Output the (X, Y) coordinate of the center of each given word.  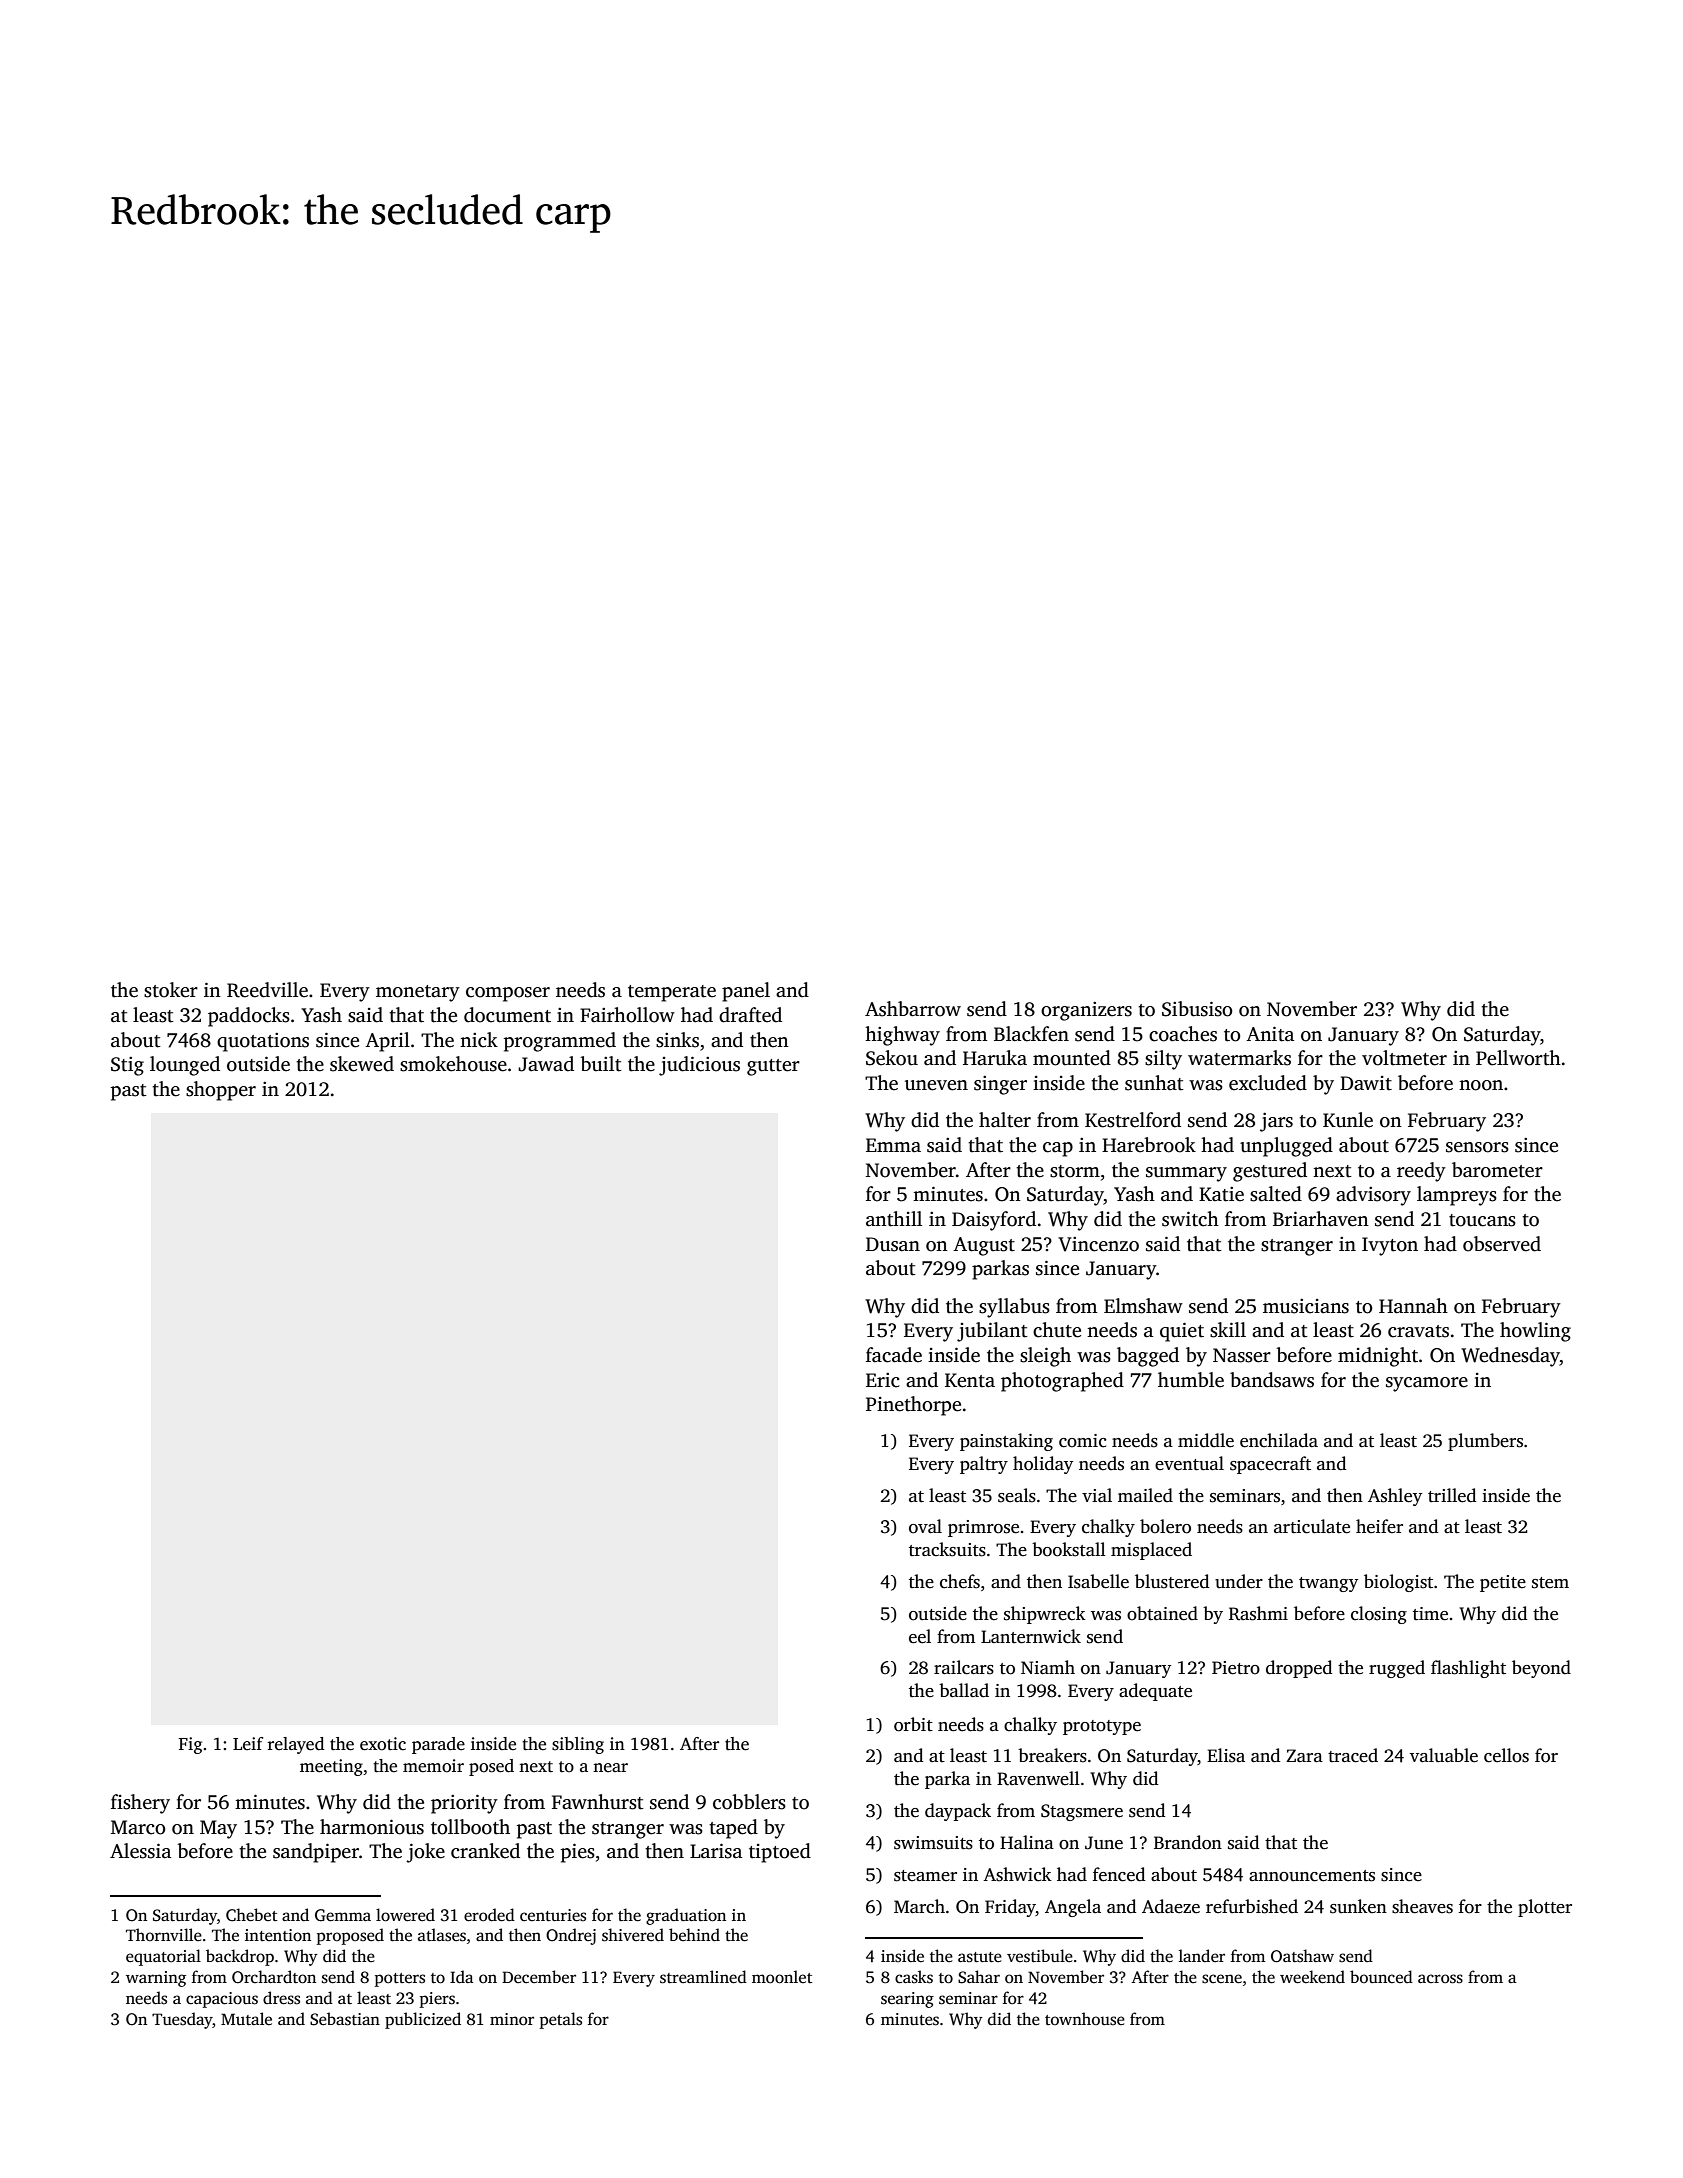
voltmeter (1404, 1058)
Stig (127, 1066)
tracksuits (947, 1549)
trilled (1452, 1495)
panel (746, 992)
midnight (1378, 1357)
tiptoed (780, 1853)
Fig (190, 1745)
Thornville (164, 1934)
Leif (248, 1744)
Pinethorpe (913, 1406)
